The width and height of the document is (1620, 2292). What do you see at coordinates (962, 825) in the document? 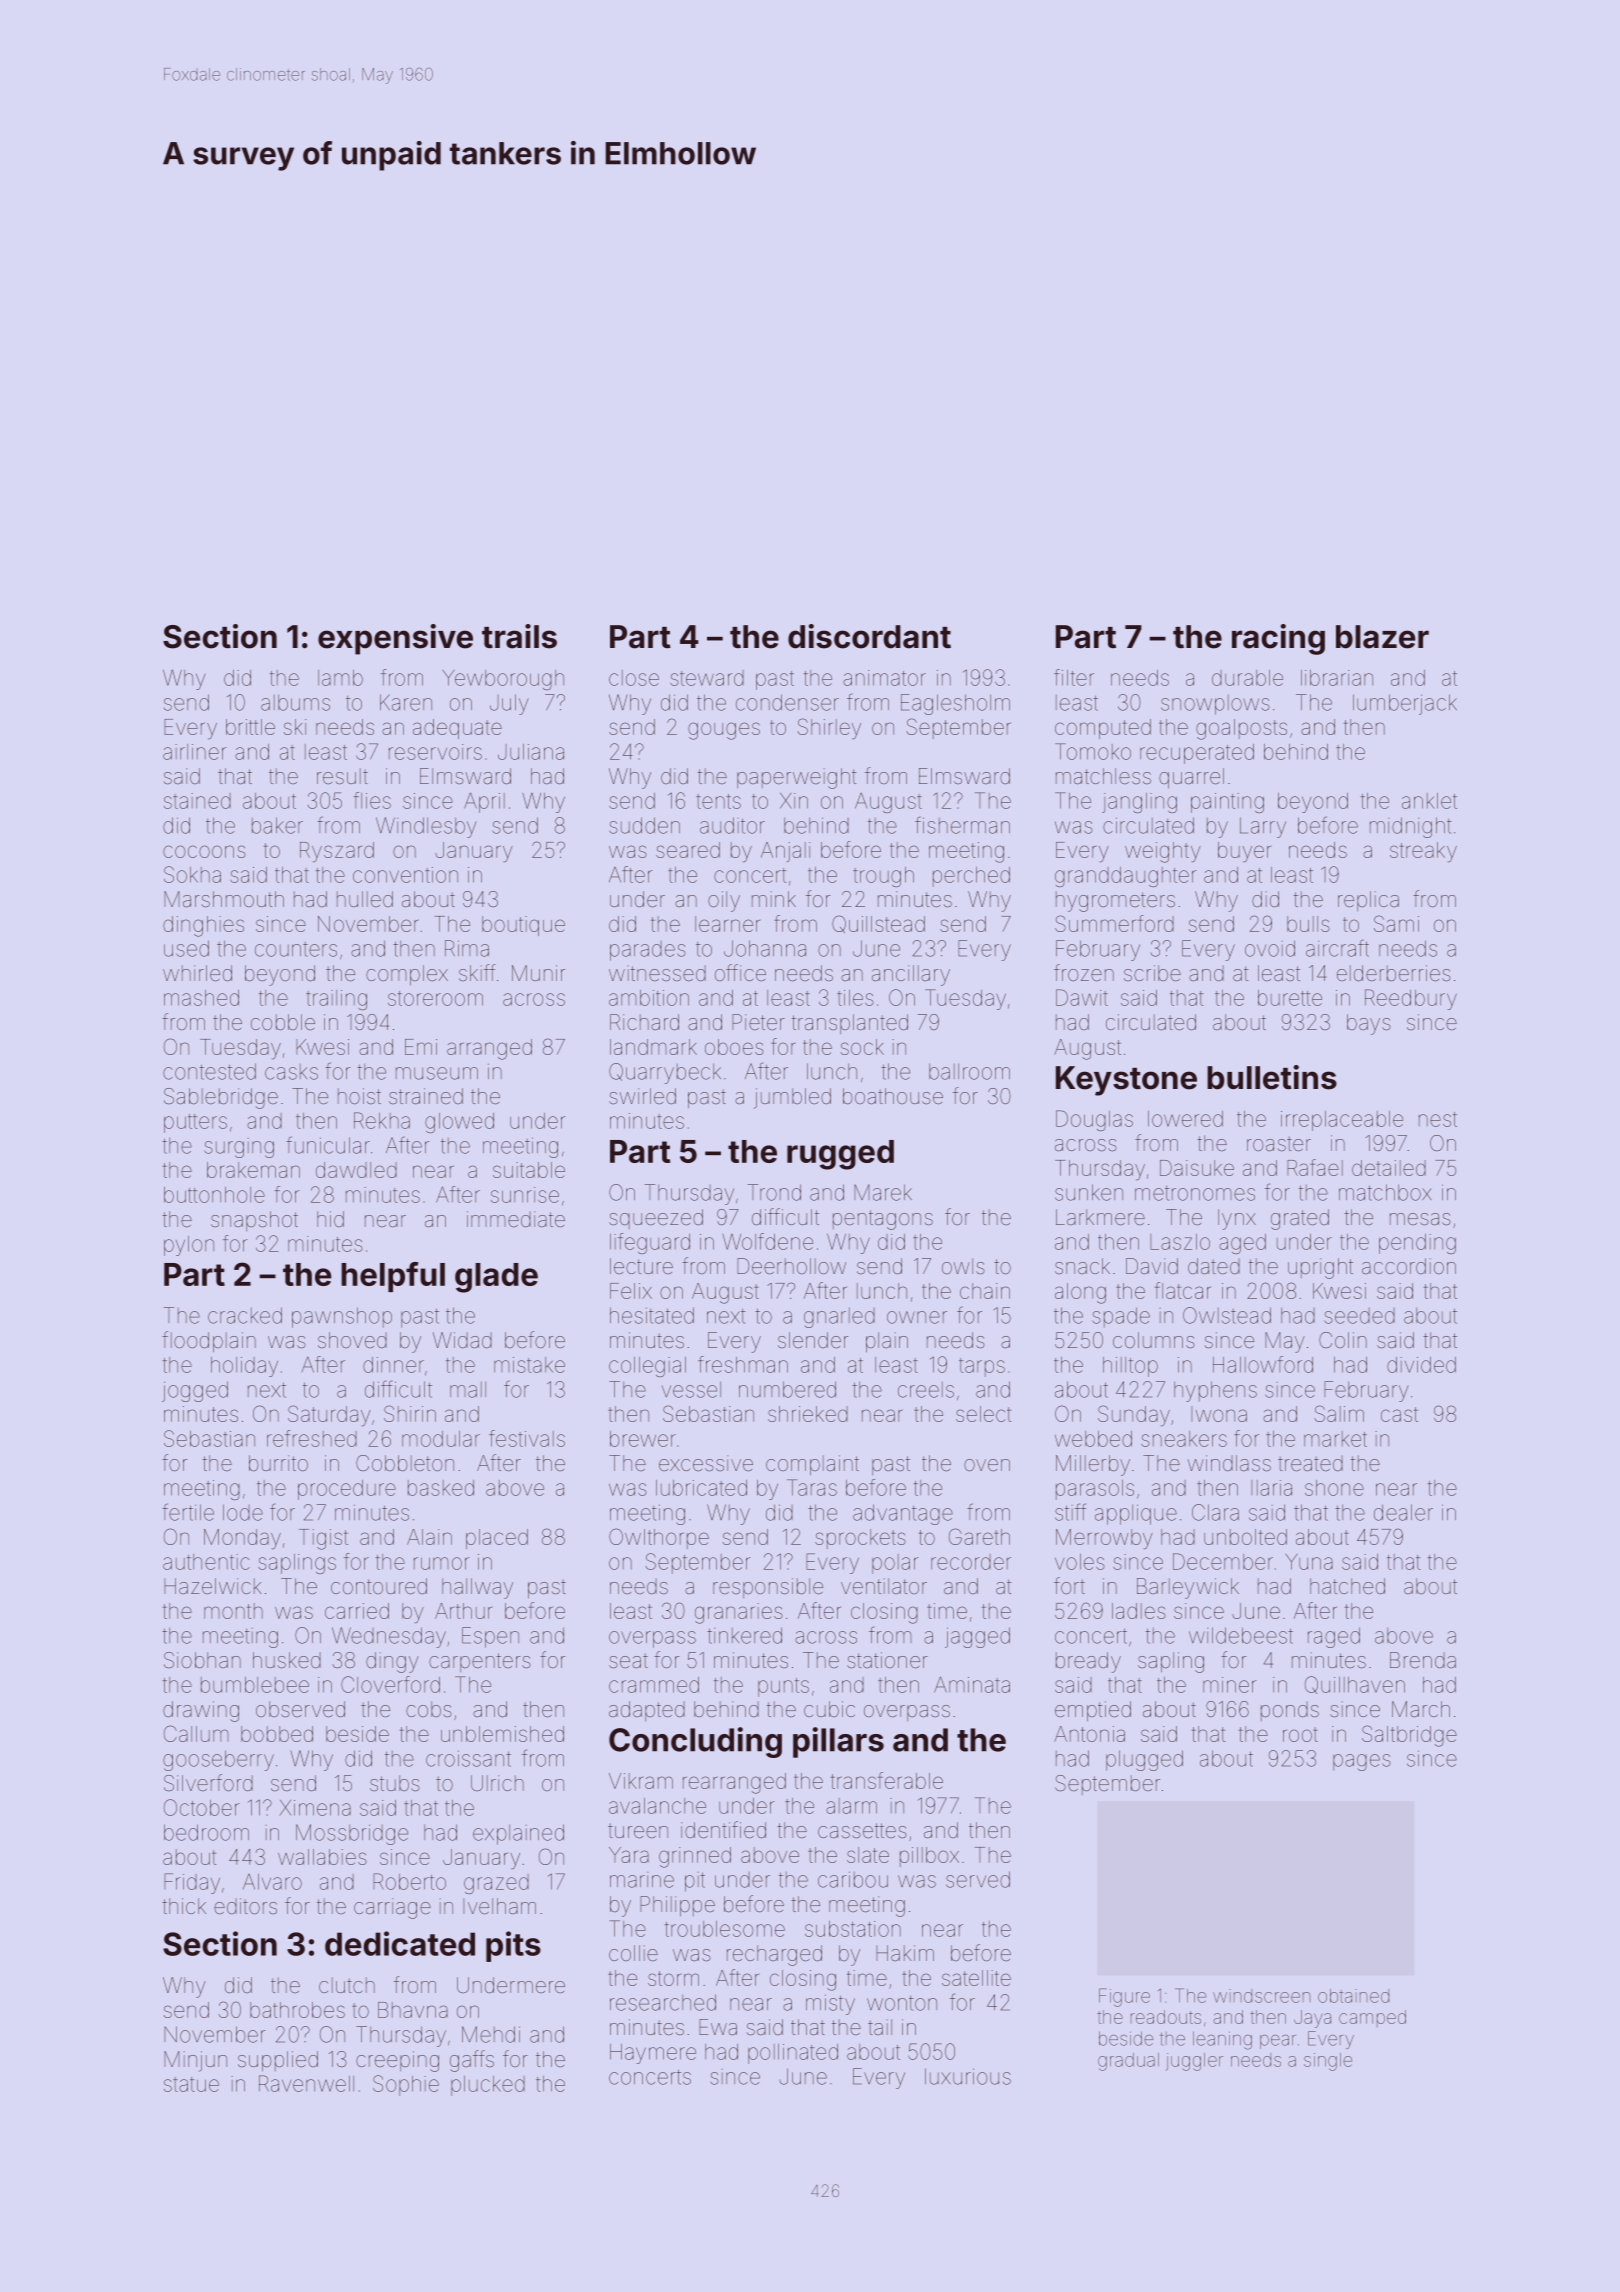
I see `fisherman` at bounding box center [962, 825].
